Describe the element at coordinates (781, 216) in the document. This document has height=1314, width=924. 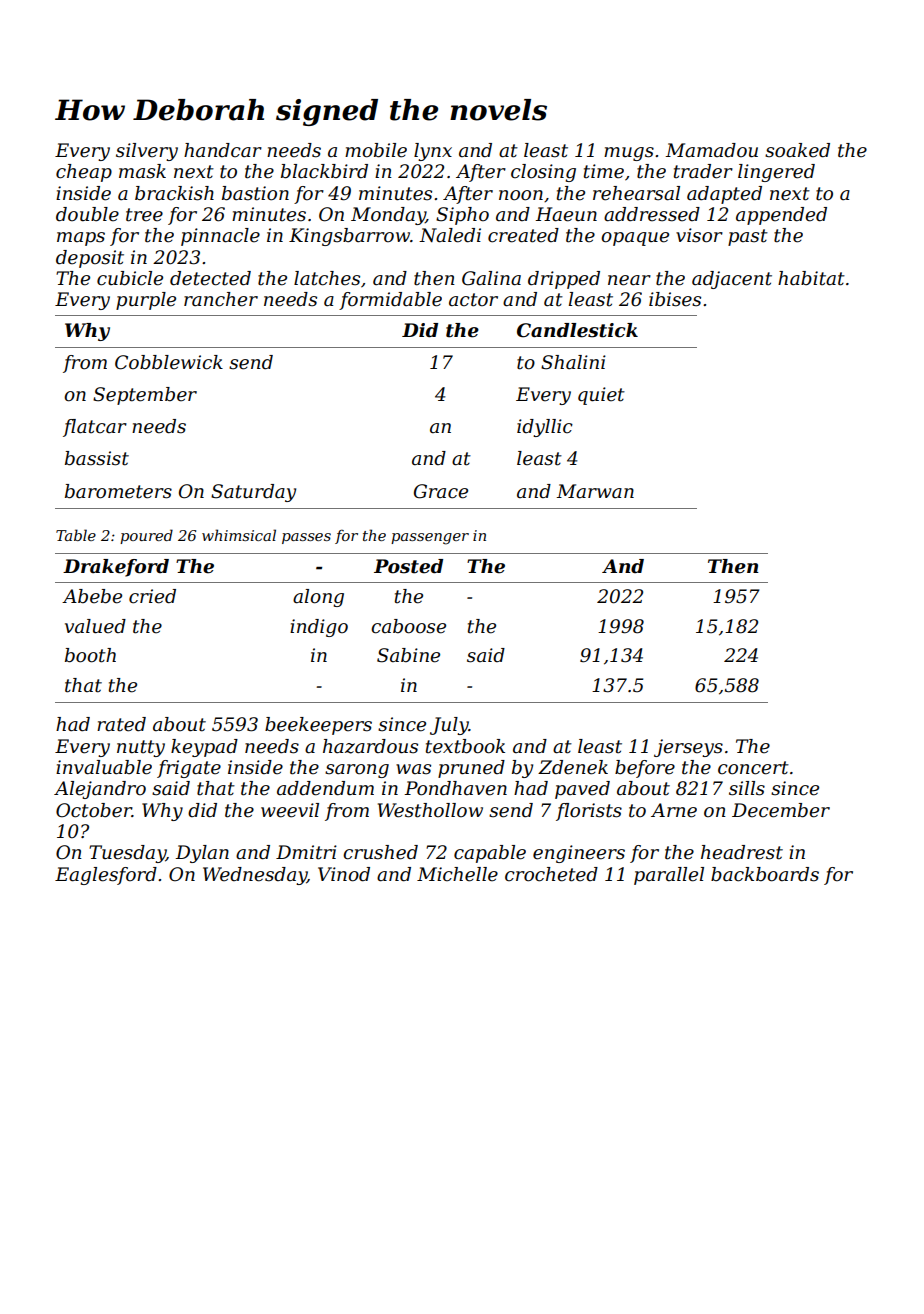
I see `appended` at that location.
